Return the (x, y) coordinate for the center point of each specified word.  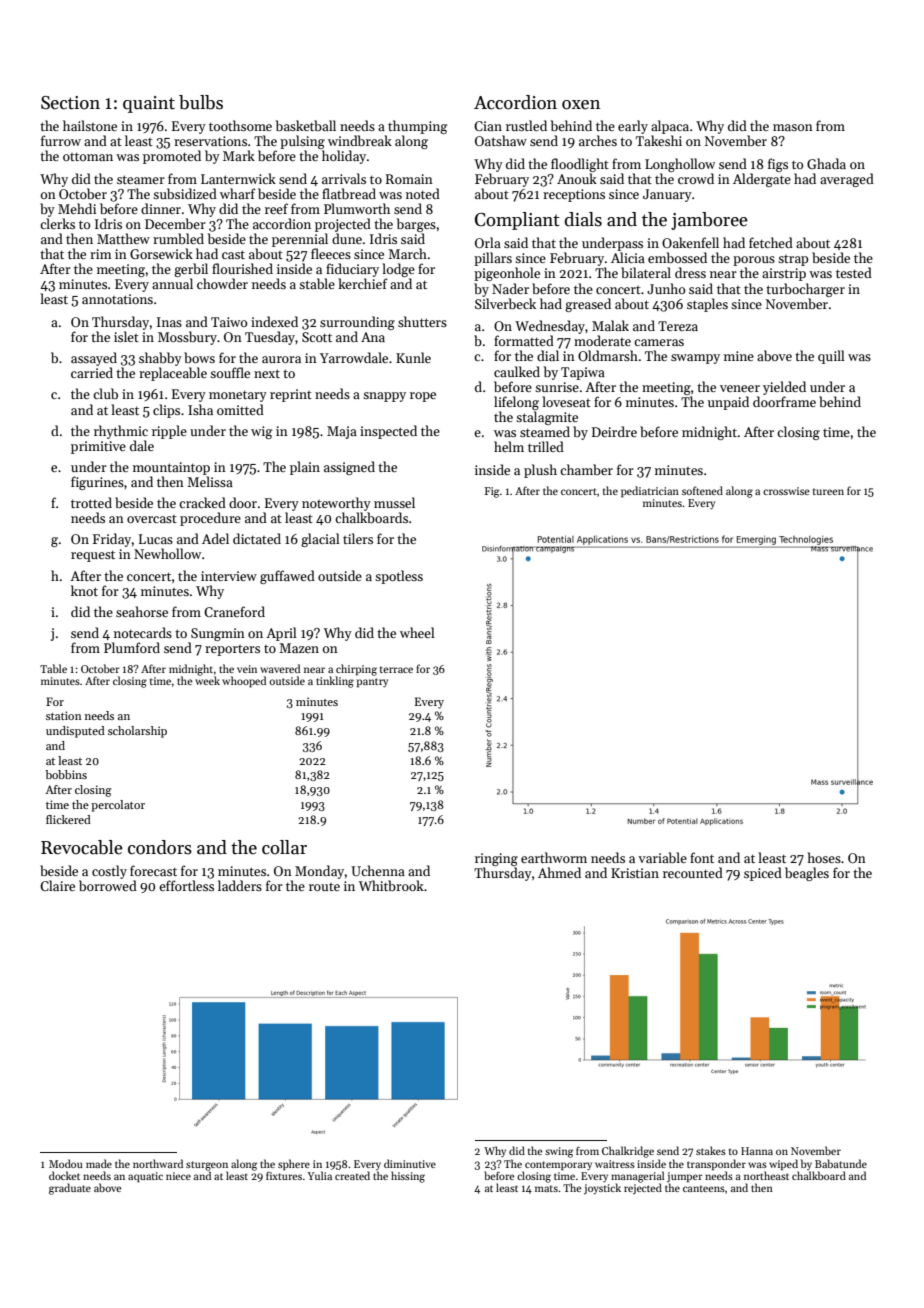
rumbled (178, 238)
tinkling (335, 682)
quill (831, 357)
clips (166, 411)
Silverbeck (505, 303)
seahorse (142, 611)
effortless (186, 885)
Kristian (635, 873)
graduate (70, 1189)
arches (598, 140)
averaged (847, 180)
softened (702, 490)
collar (284, 847)
